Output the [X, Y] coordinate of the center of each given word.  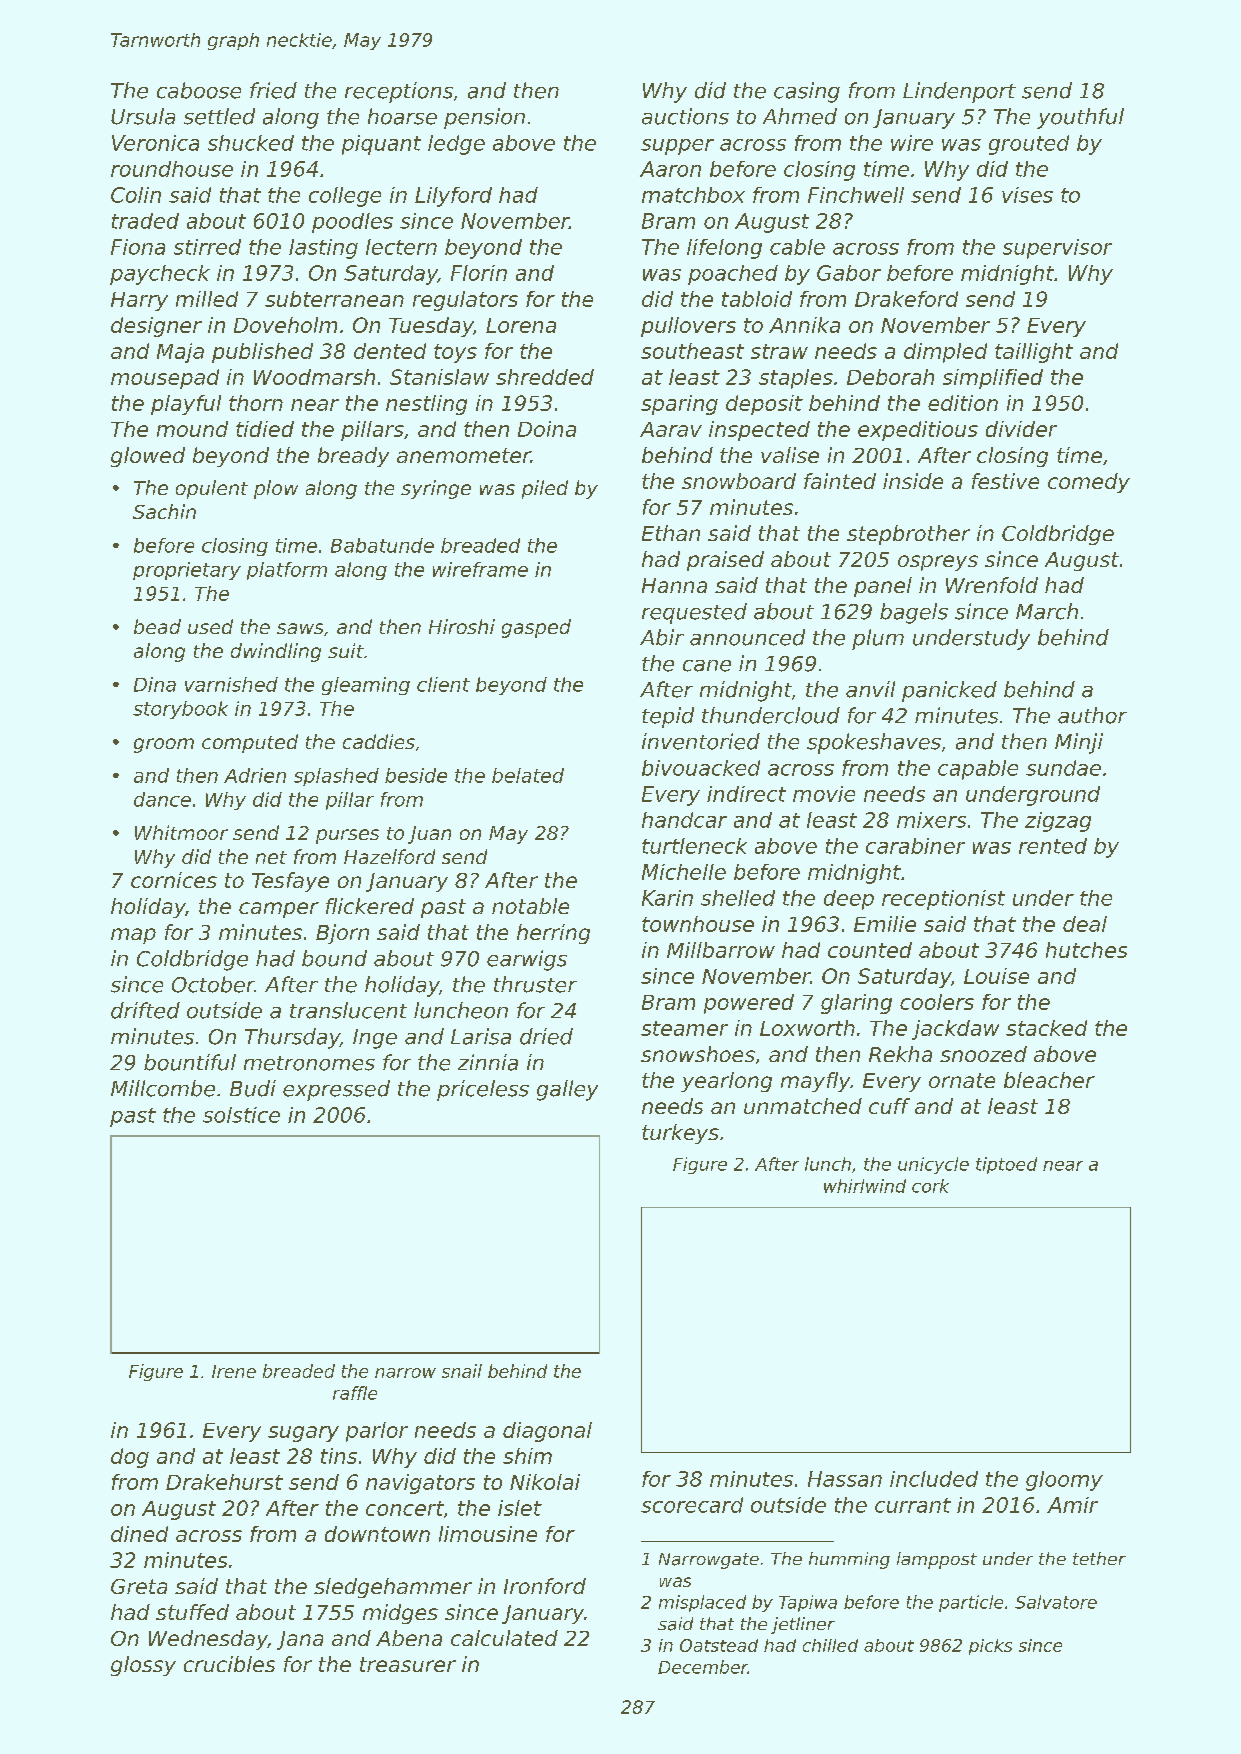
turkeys [680, 1134]
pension [484, 118]
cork [930, 1186]
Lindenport [959, 92]
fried [273, 90]
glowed [148, 457]
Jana [300, 1640]
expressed [336, 1090]
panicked [949, 691]
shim [527, 1456]
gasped [536, 628]
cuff [889, 1106]
